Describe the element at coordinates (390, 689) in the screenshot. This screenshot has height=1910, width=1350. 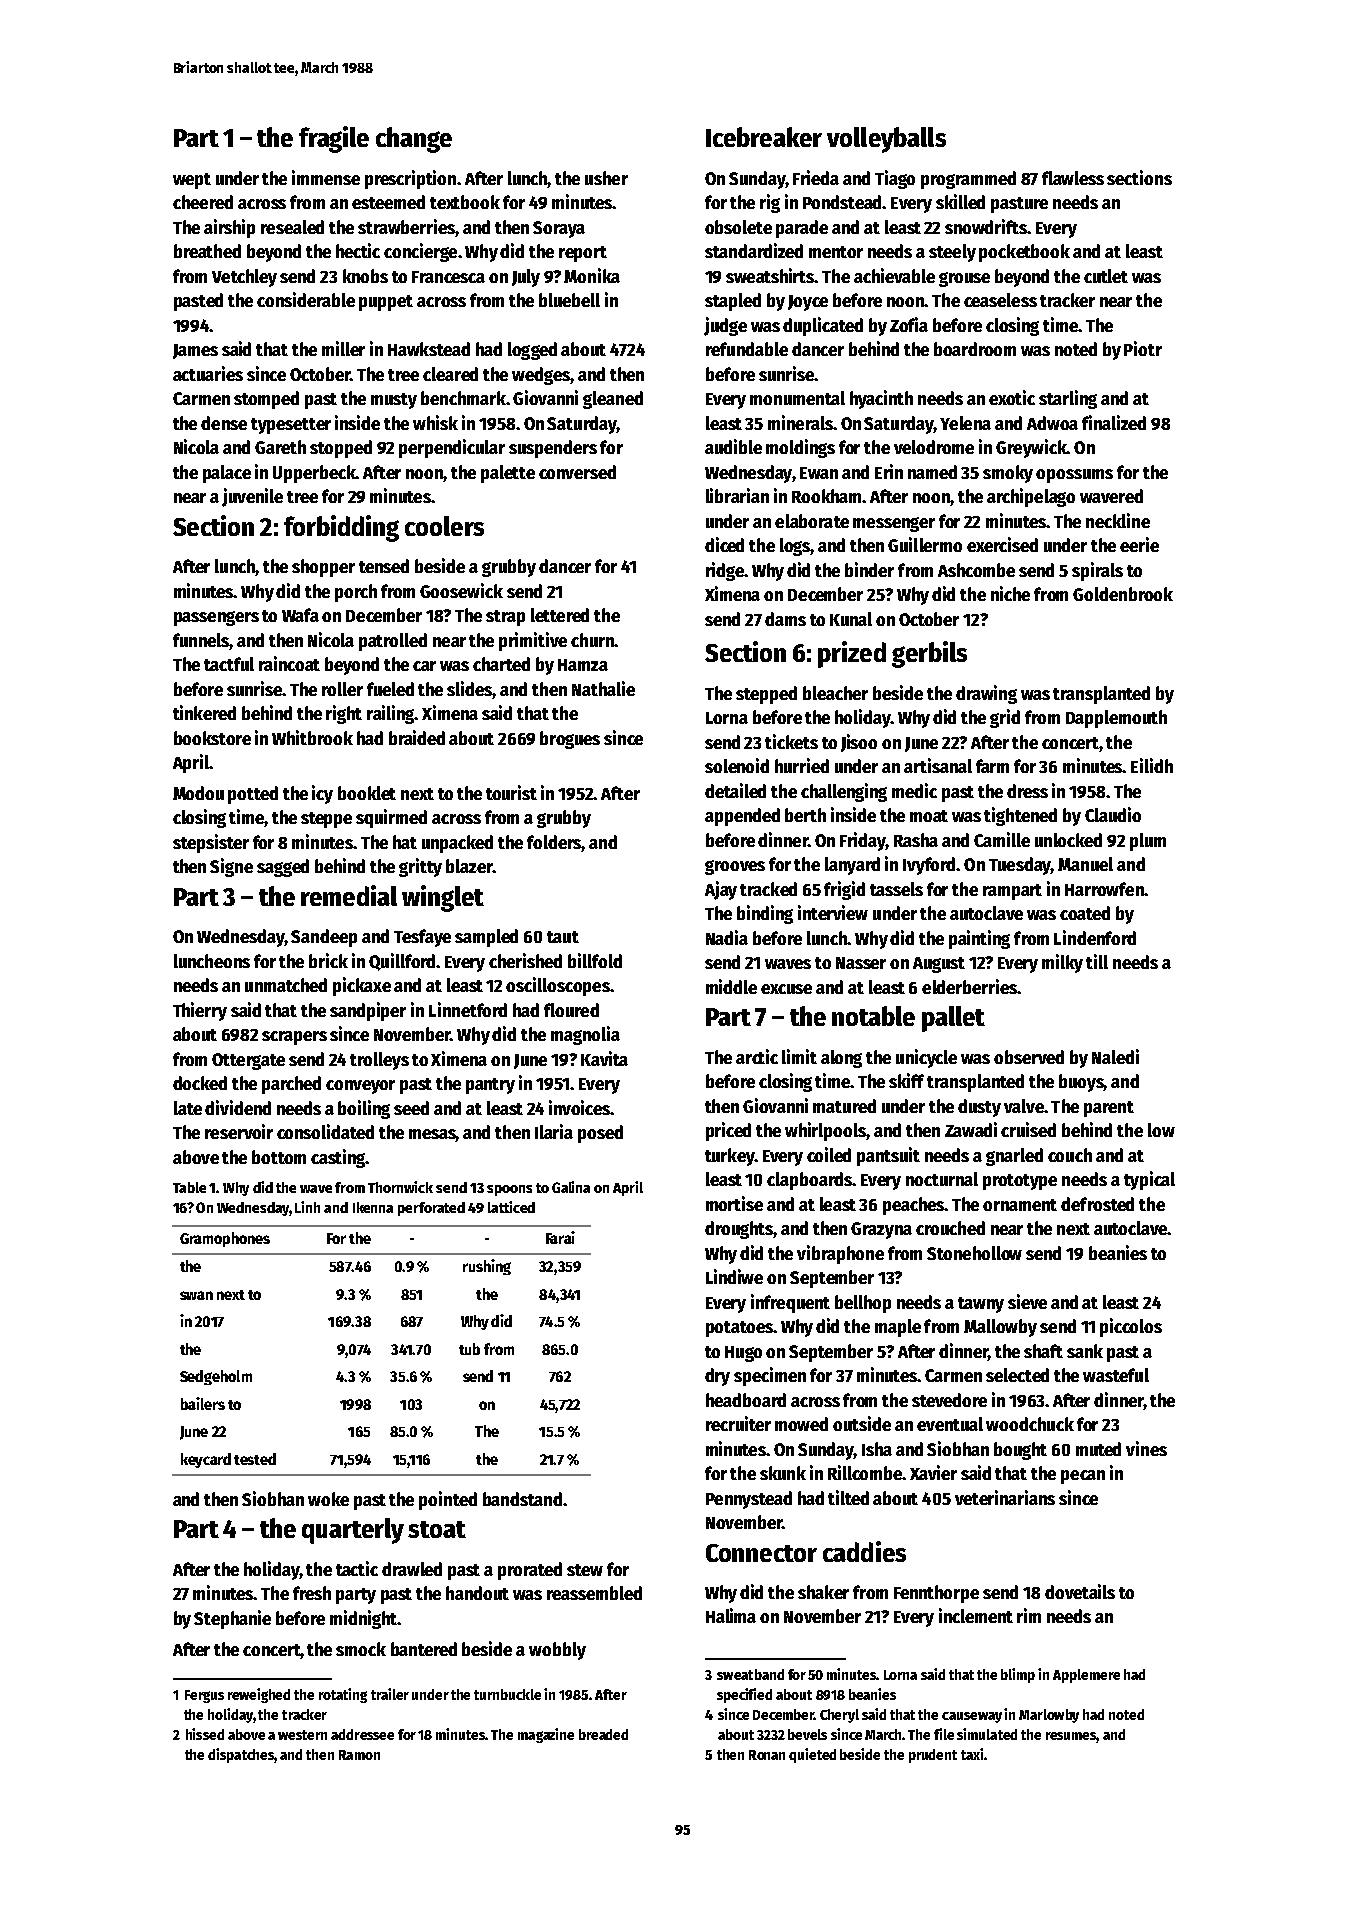
I see `fueled` at that location.
